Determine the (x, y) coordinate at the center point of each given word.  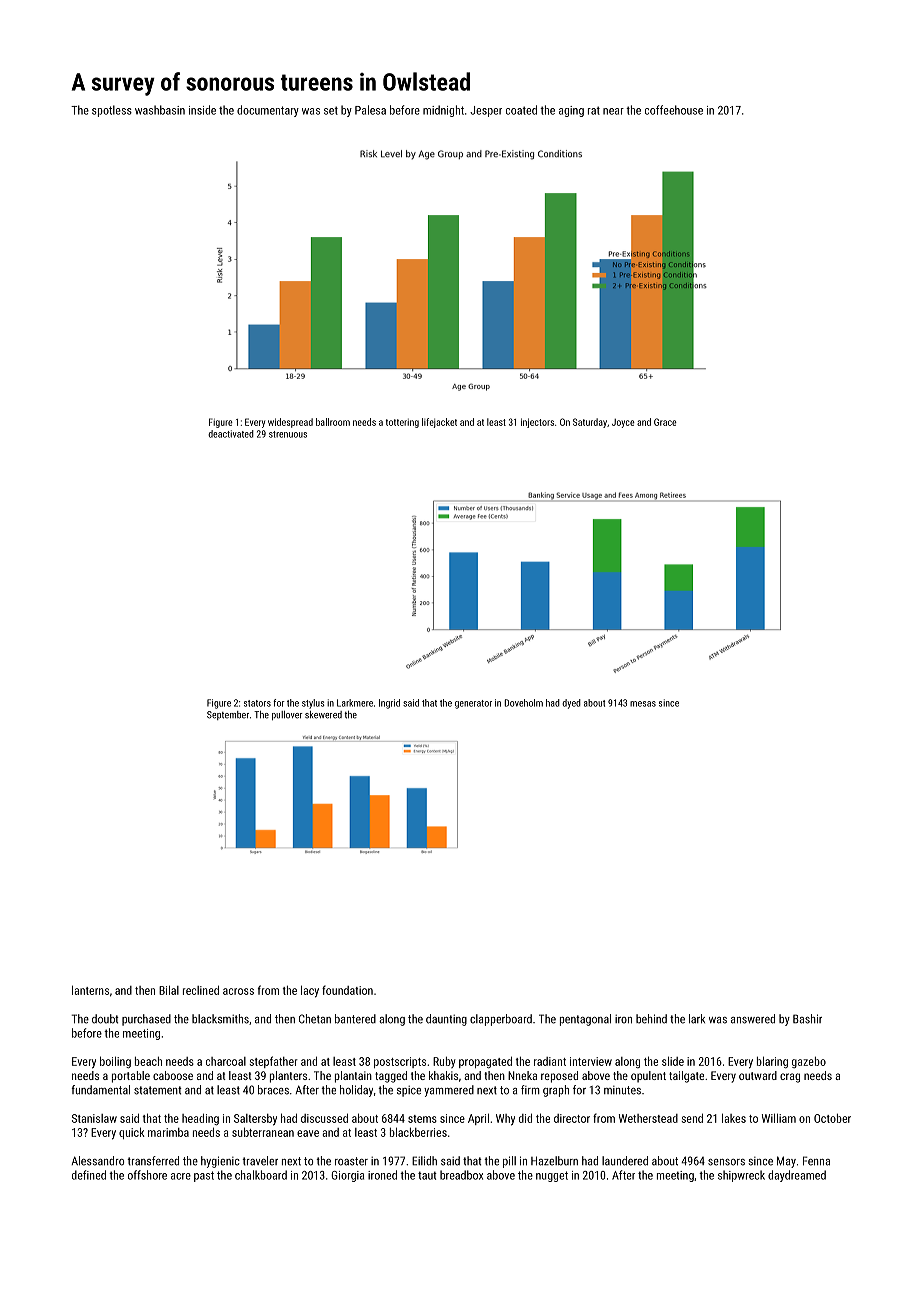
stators (257, 703)
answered (753, 1019)
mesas (643, 704)
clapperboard (501, 1020)
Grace (665, 422)
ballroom (333, 422)
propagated (485, 1062)
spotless (112, 111)
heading (200, 1119)
